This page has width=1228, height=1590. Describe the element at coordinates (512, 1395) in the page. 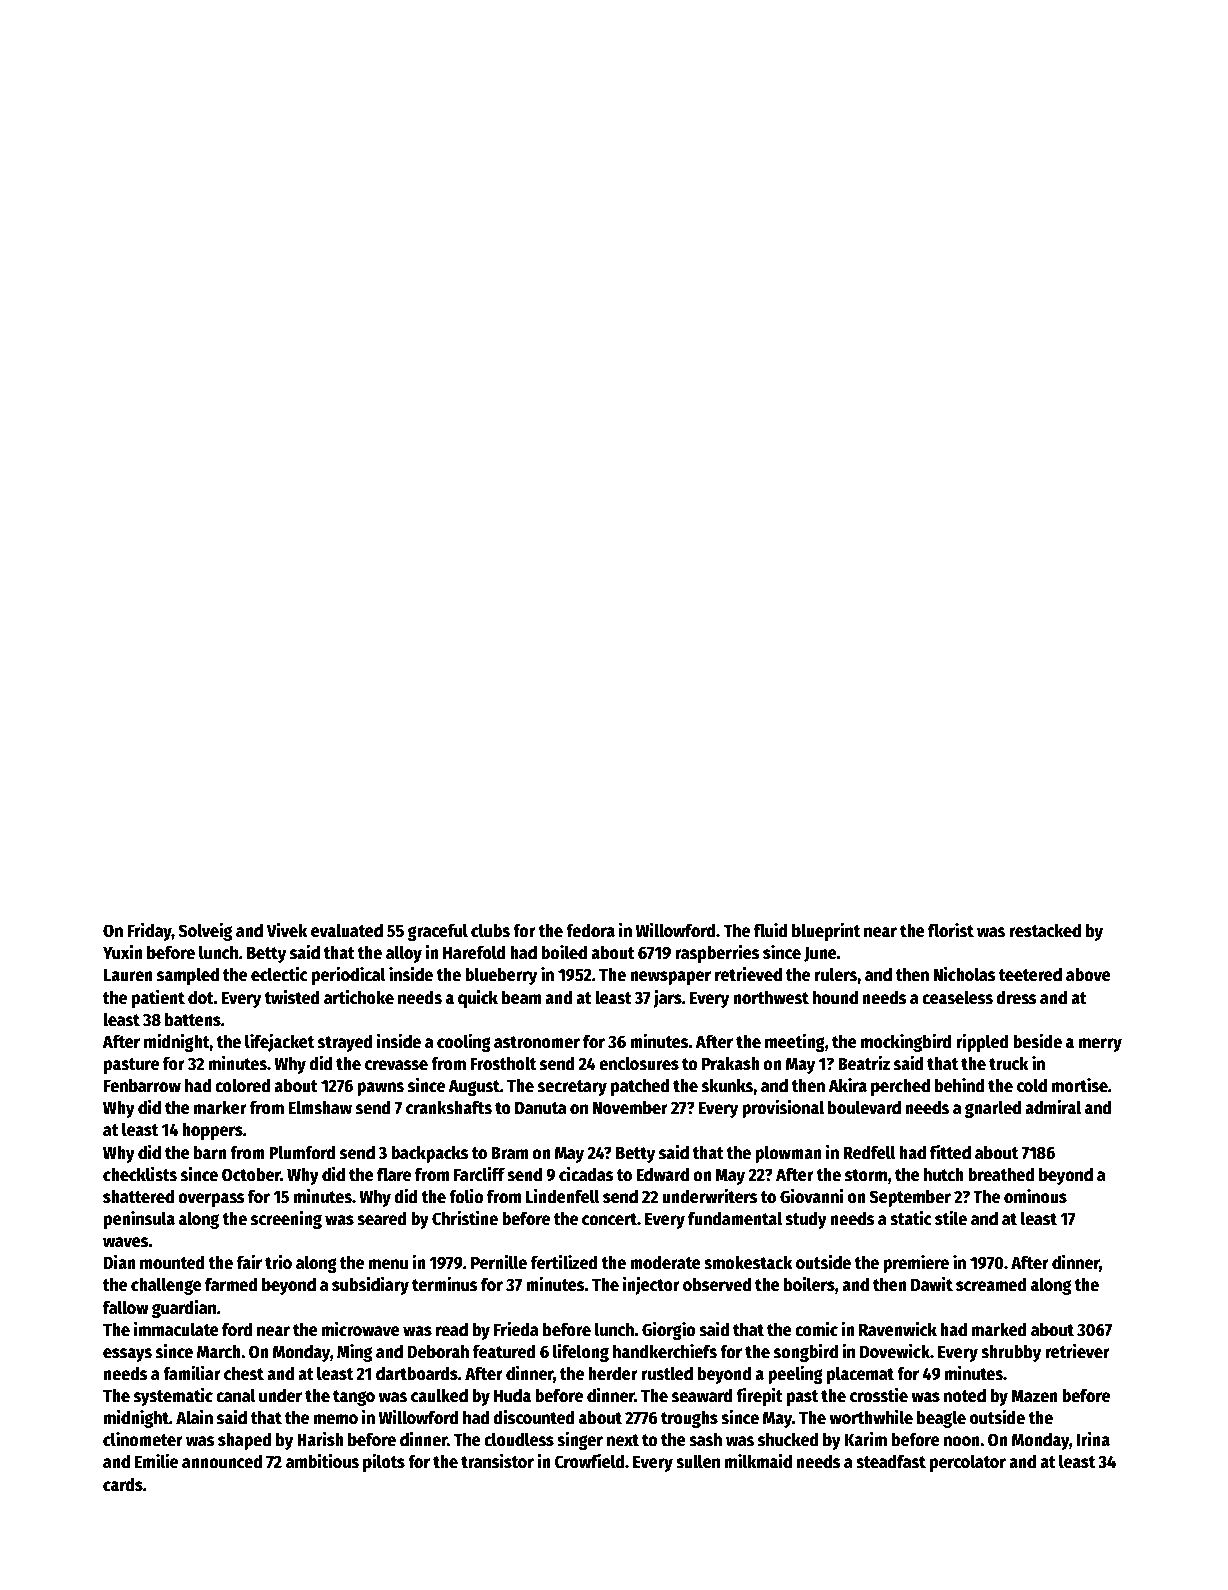

I see `Huda` at that location.
